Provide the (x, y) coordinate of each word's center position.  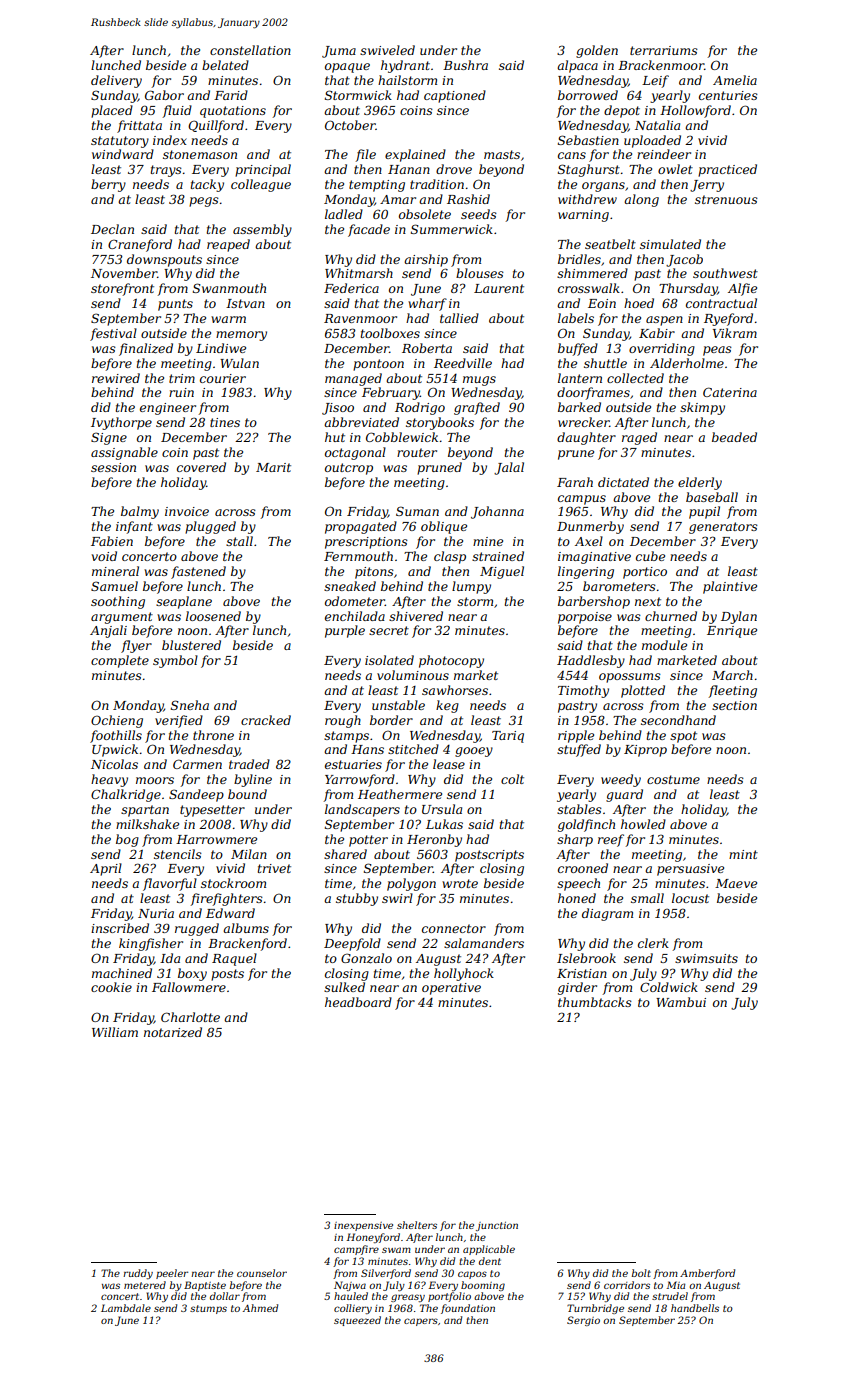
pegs (204, 202)
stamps (346, 737)
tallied (459, 318)
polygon (411, 884)
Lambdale (126, 1308)
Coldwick (669, 987)
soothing (118, 602)
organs (603, 187)
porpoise (585, 618)
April (106, 869)
